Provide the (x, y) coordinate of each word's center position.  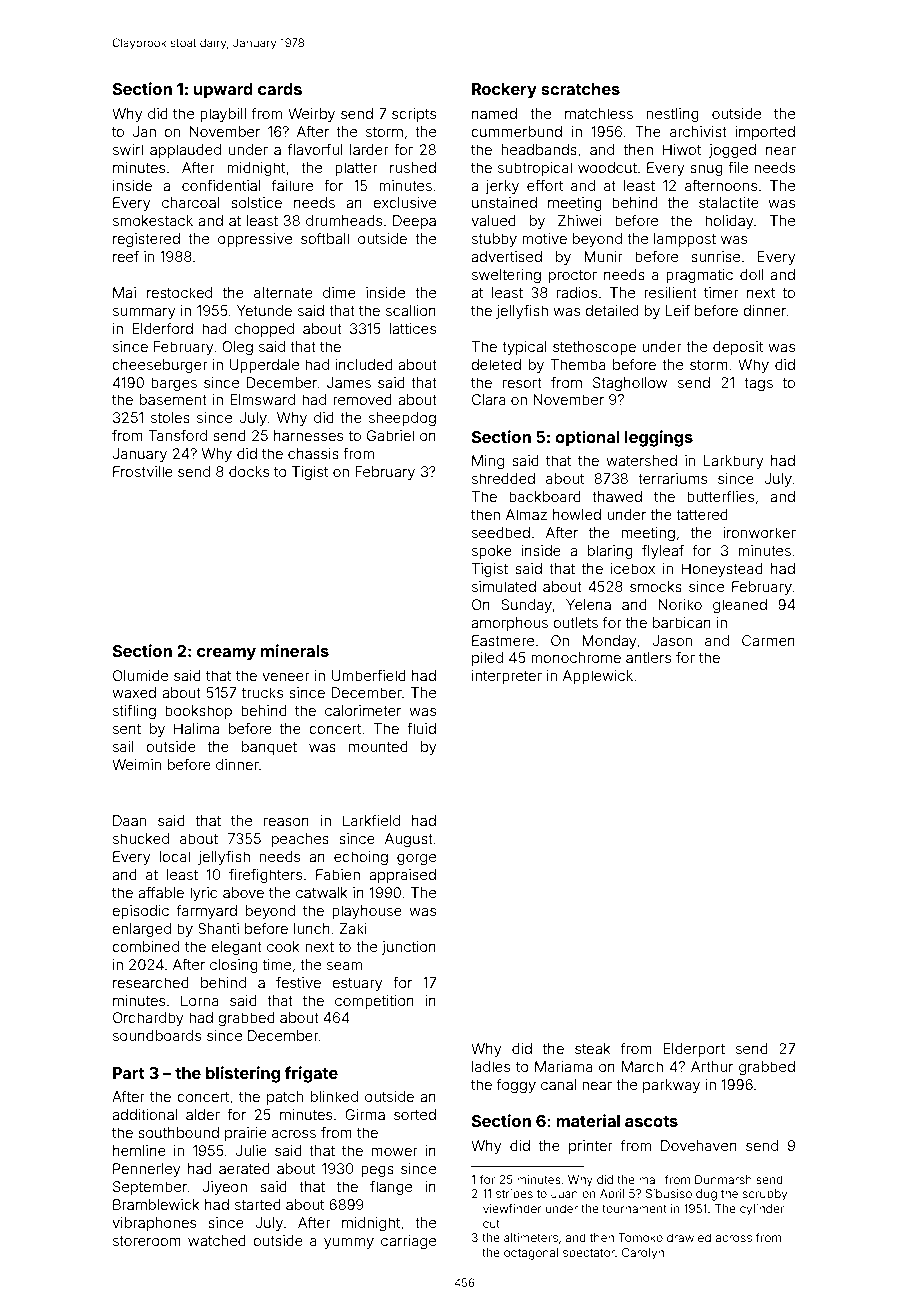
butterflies (720, 496)
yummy (349, 1243)
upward (223, 91)
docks (249, 471)
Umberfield (369, 675)
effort (545, 185)
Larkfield (371, 820)
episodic (140, 912)
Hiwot (682, 149)
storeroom (147, 1241)
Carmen (768, 640)
